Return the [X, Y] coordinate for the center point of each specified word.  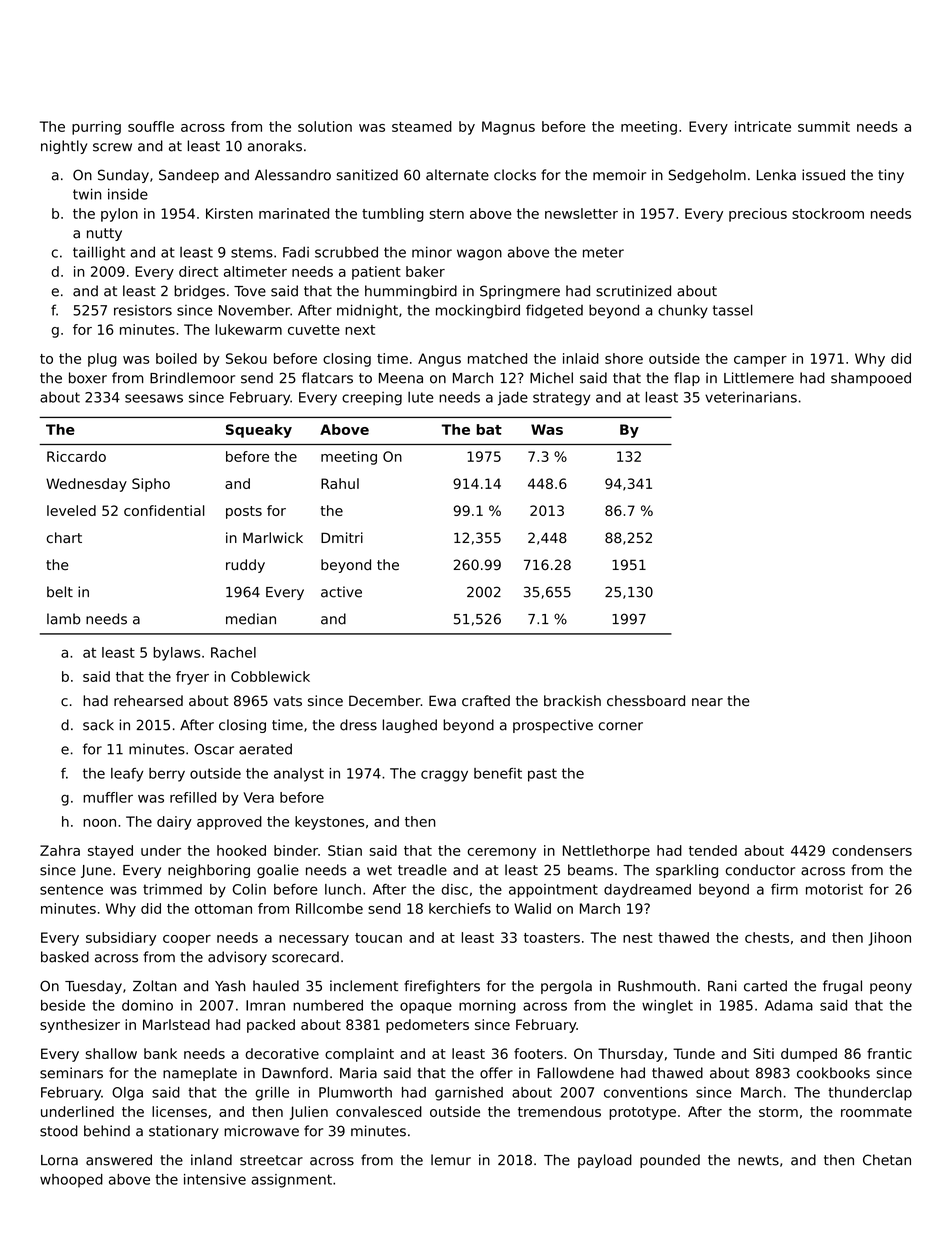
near [707, 702]
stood [59, 1131]
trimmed [172, 889]
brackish [572, 700]
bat [489, 429]
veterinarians [751, 397]
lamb [64, 619]
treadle [422, 870]
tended [713, 850]
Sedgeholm [707, 176]
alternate [457, 175]
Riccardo [76, 456]
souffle [151, 126]
